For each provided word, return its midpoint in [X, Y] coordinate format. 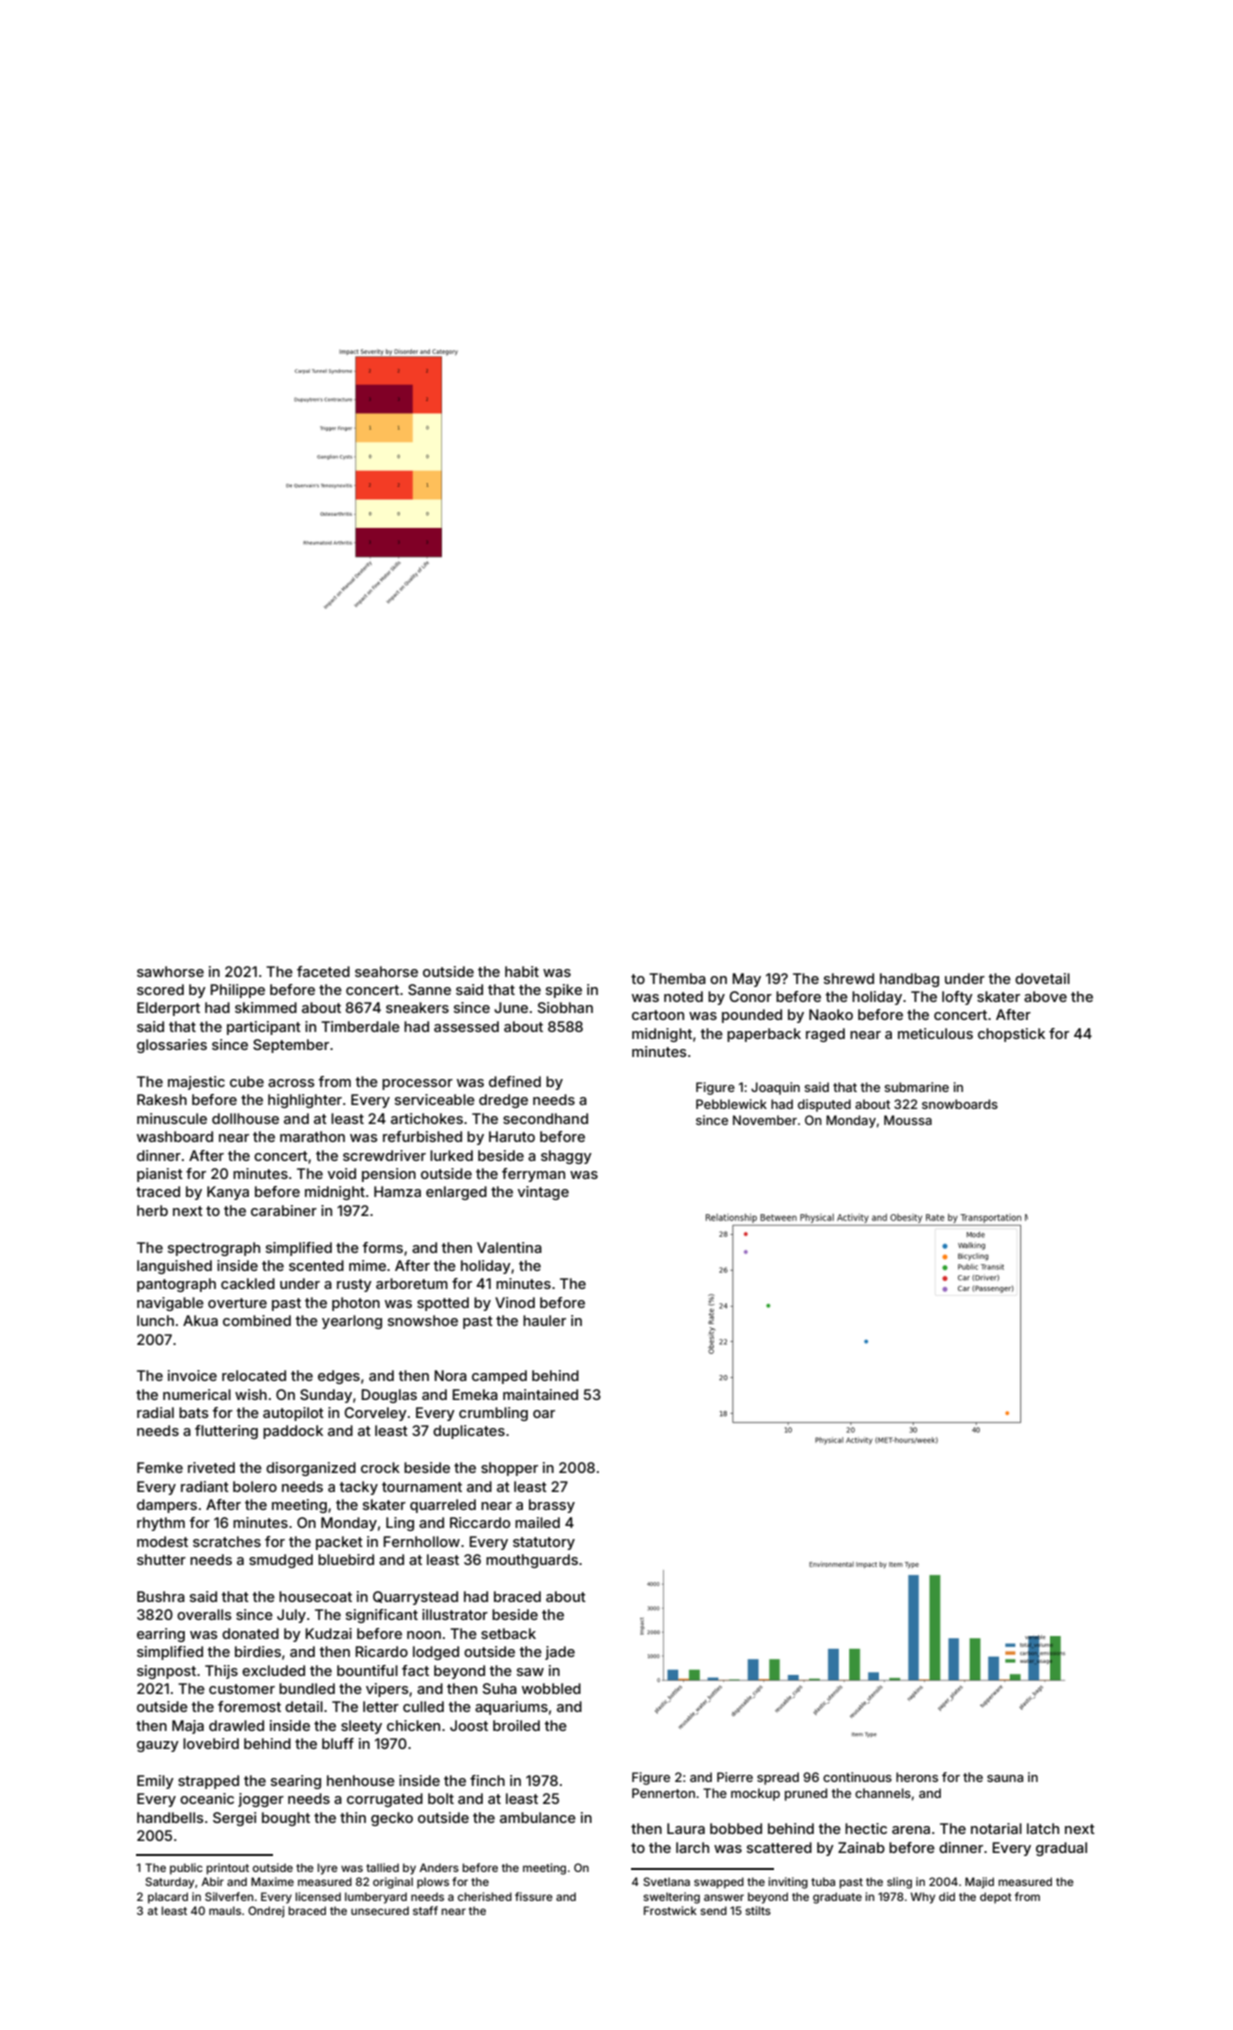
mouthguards [532, 1561]
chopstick [1011, 1035]
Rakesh [162, 1099]
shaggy [566, 1157]
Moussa [908, 1120]
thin [353, 1817]
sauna [1005, 1778]
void [342, 1173]
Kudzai [328, 1633]
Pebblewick [731, 1104]
